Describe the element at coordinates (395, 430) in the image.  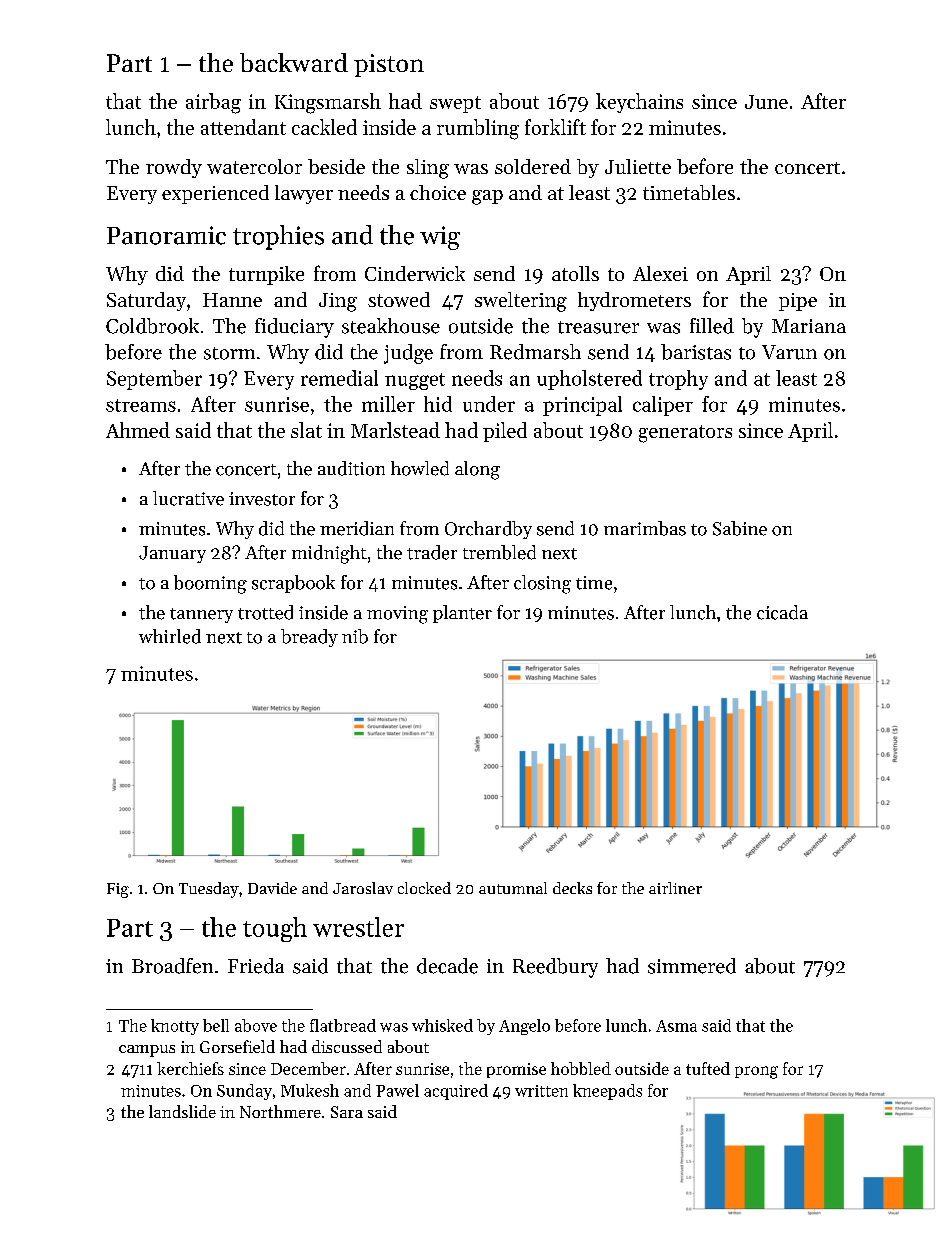
I see `Marlstead` at that location.
